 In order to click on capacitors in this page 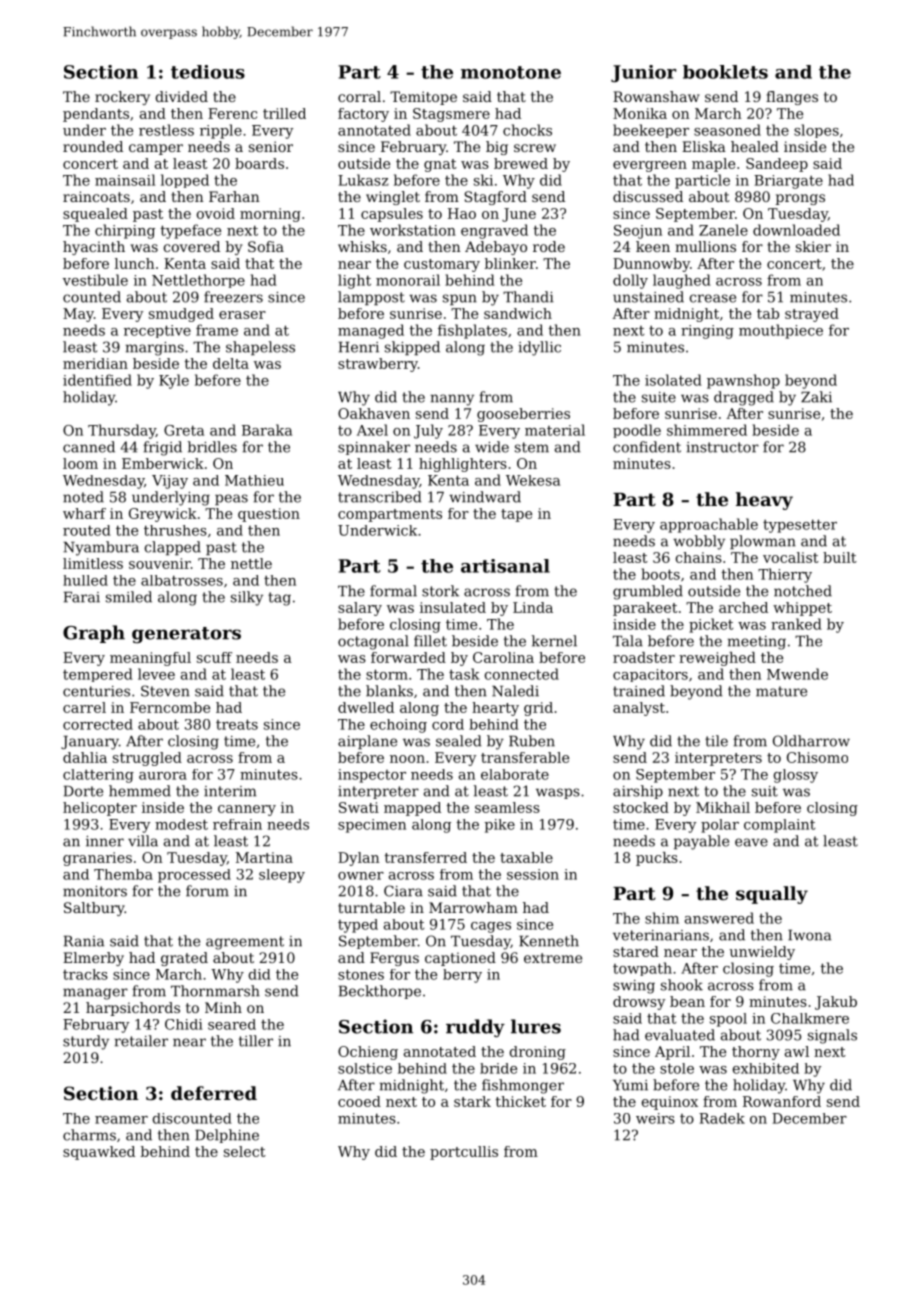, I will do `click(650, 675)`.
